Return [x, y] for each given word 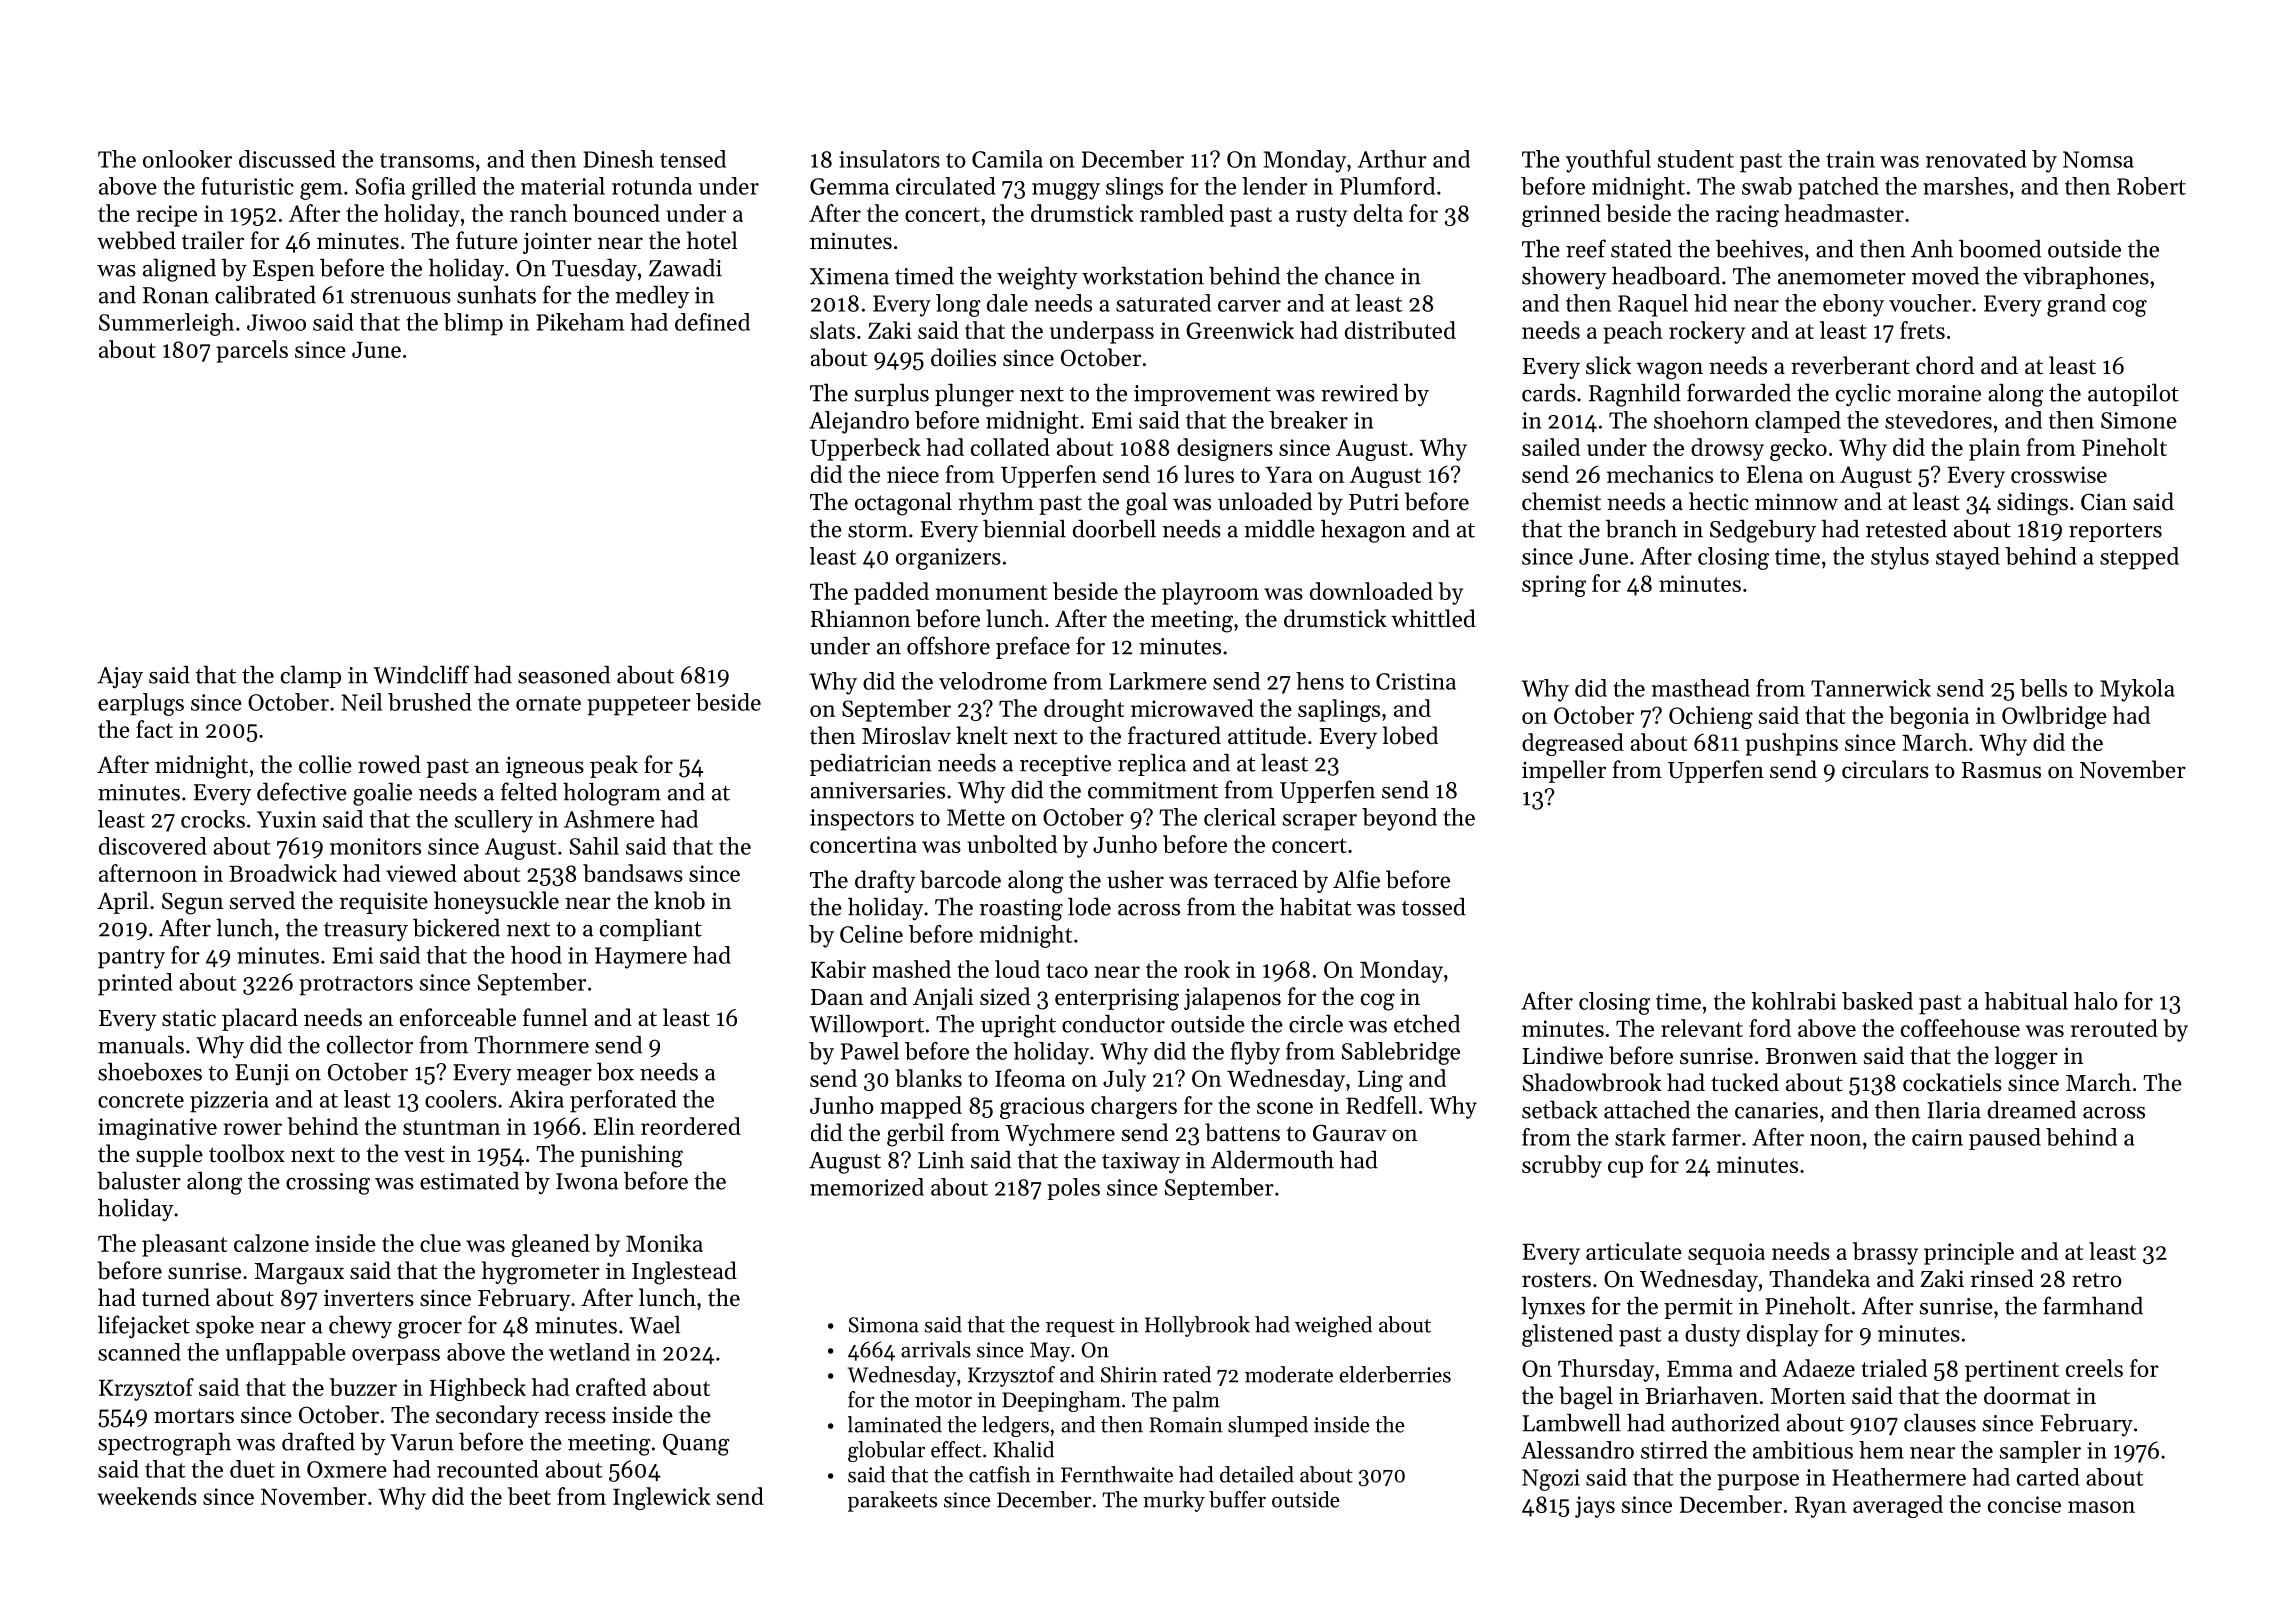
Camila [1007, 159]
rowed [389, 764]
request [1080, 1328]
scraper [1320, 822]
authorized [1726, 1422]
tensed [693, 159]
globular [886, 1451]
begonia [1929, 717]
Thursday [1606, 1370]
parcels [252, 351]
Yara [1288, 475]
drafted [318, 1441]
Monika [664, 1243]
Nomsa [2098, 159]
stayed [1968, 558]
